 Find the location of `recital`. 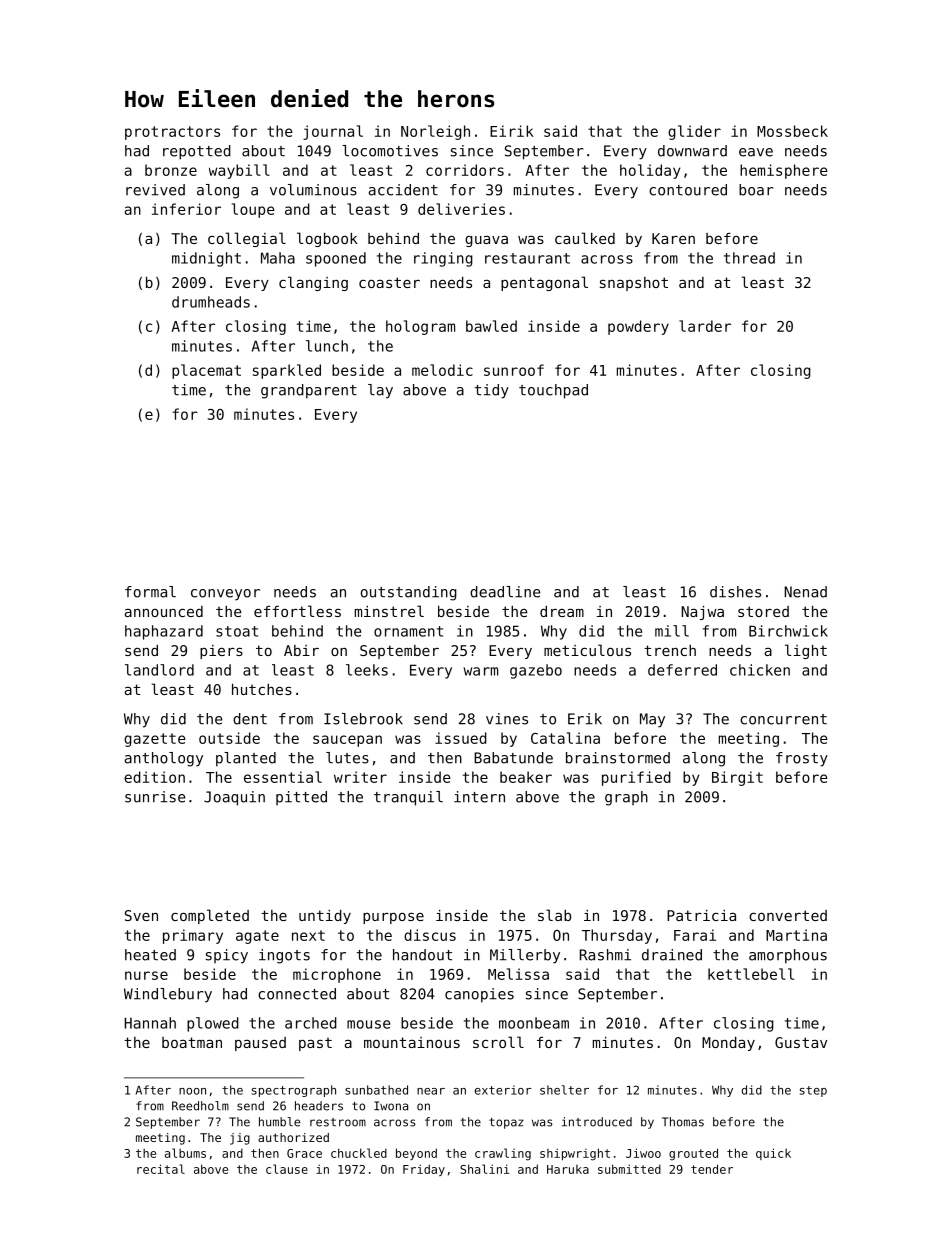

recital is located at coordinates (161, 1169).
